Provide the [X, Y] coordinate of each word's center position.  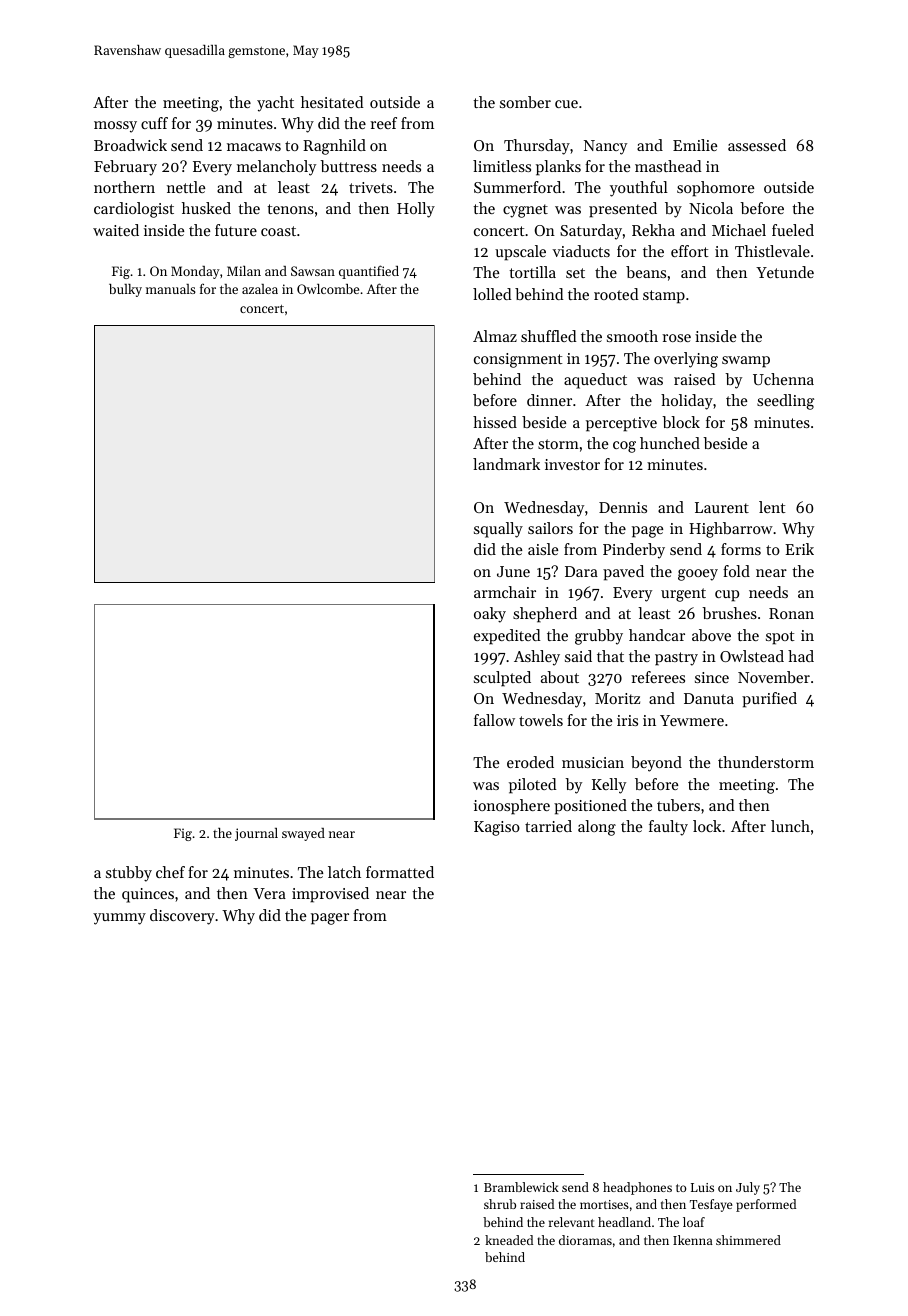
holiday [687, 402]
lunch [790, 826]
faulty [668, 828]
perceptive [621, 424]
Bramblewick [521, 1187]
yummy [119, 919]
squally [498, 530]
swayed [303, 834]
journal [256, 834]
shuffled [549, 336]
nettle [186, 187]
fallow [494, 720]
